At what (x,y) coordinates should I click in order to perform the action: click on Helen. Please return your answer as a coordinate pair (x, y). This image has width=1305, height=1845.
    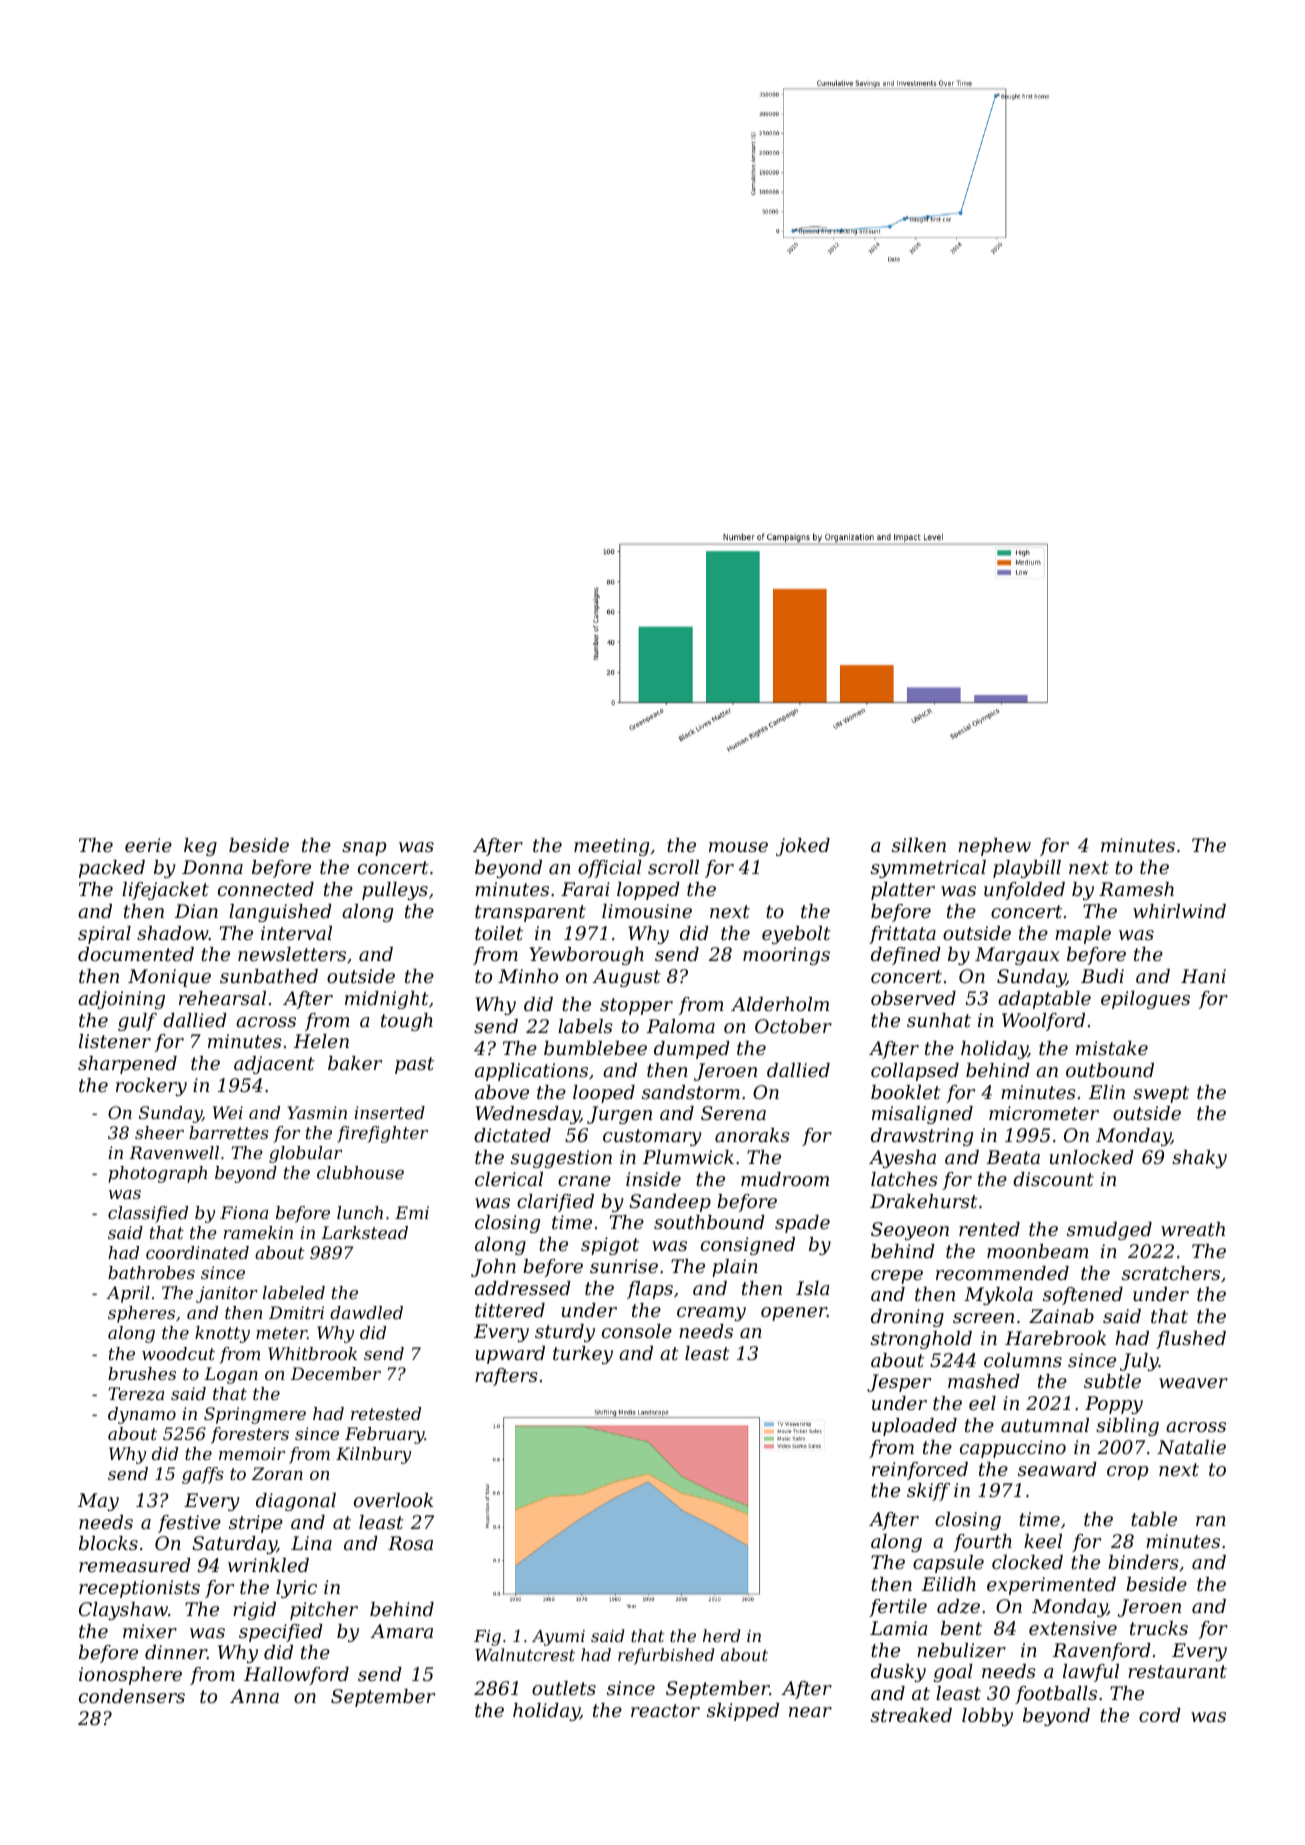
    Looking at the image, I should click on (321, 1041).
